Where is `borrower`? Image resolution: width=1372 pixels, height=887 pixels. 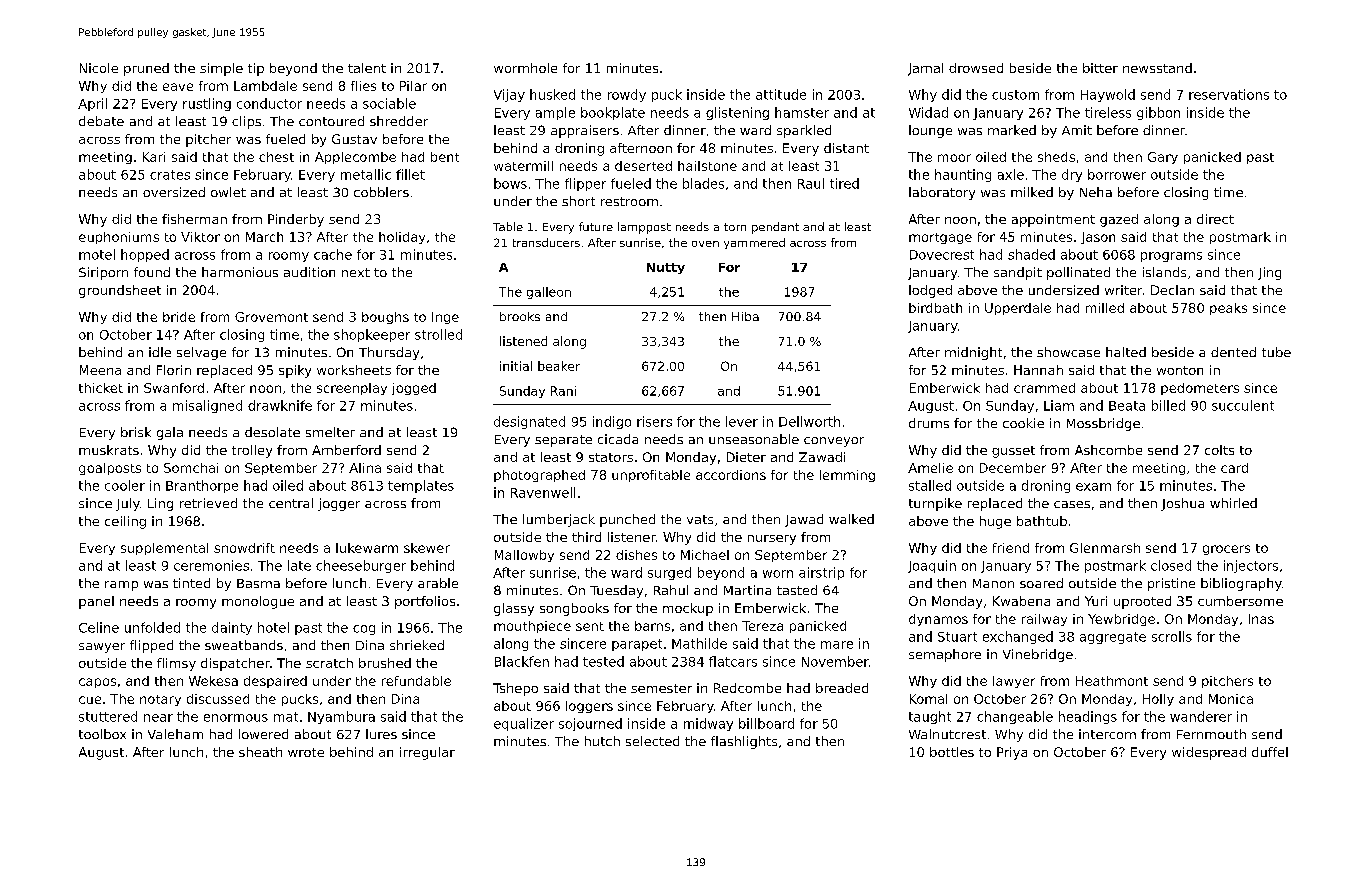 borrower is located at coordinates (1117, 174).
